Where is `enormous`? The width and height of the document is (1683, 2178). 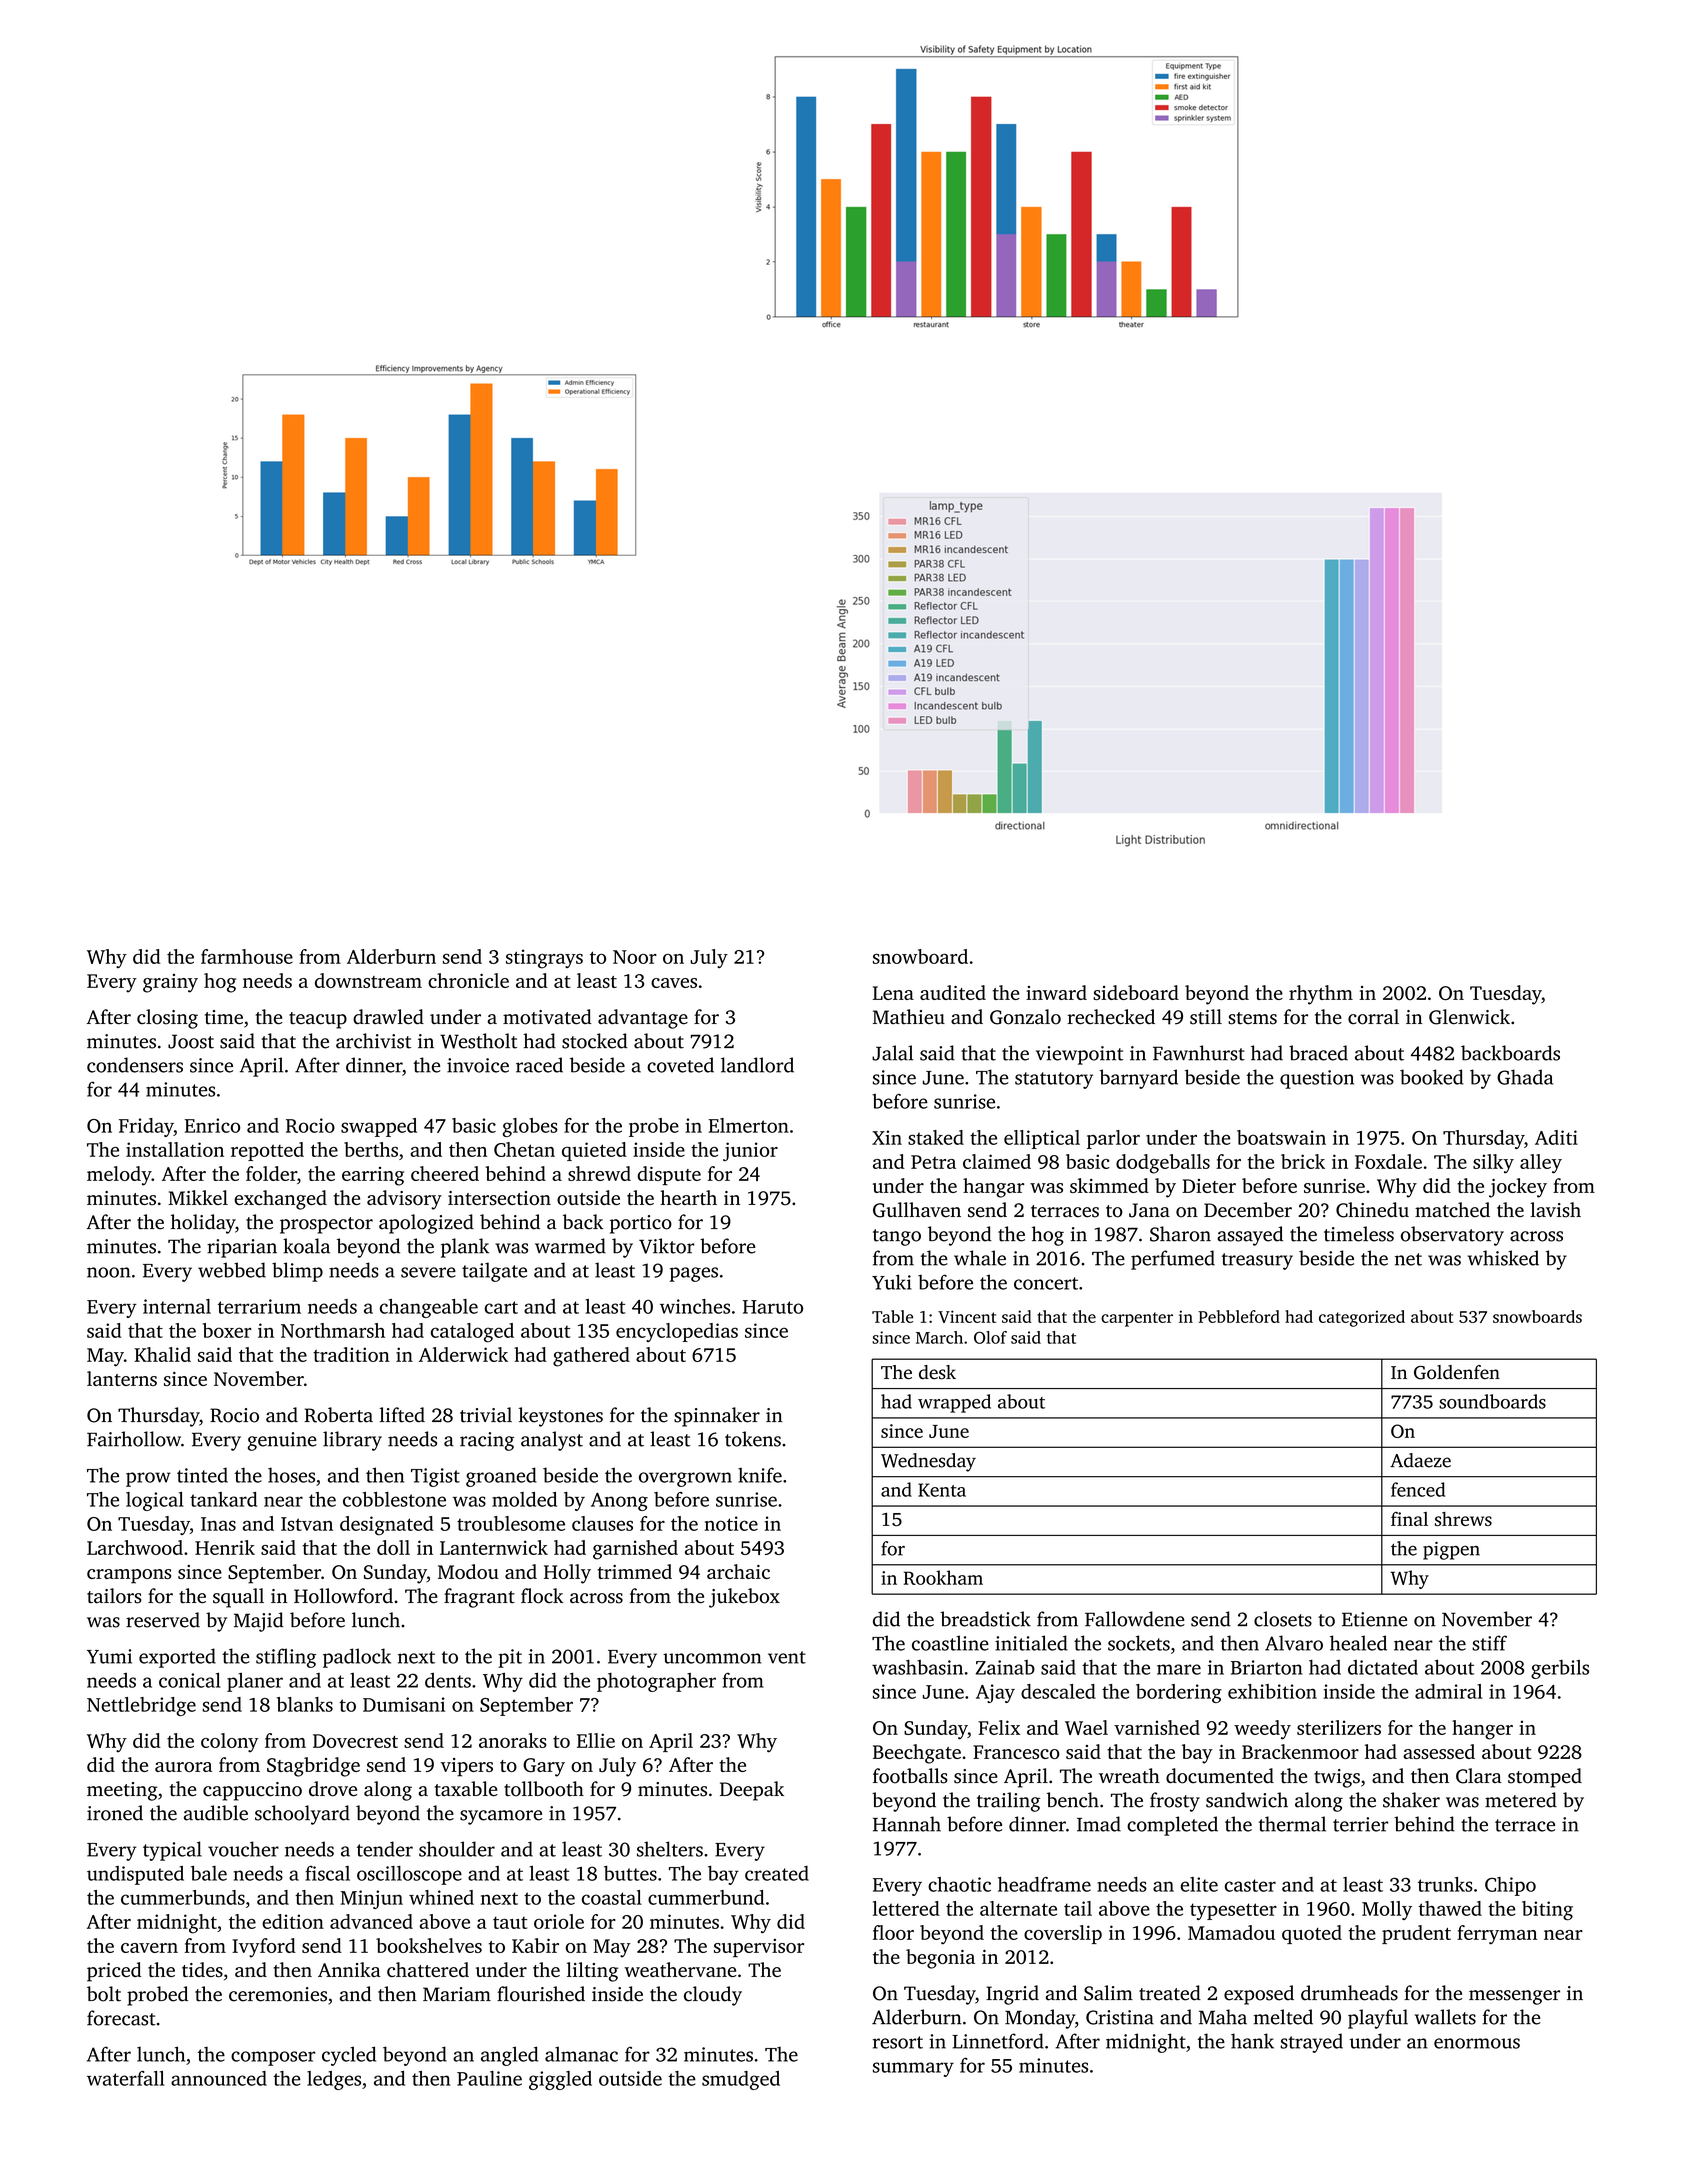 enormous is located at coordinates (1477, 2043).
